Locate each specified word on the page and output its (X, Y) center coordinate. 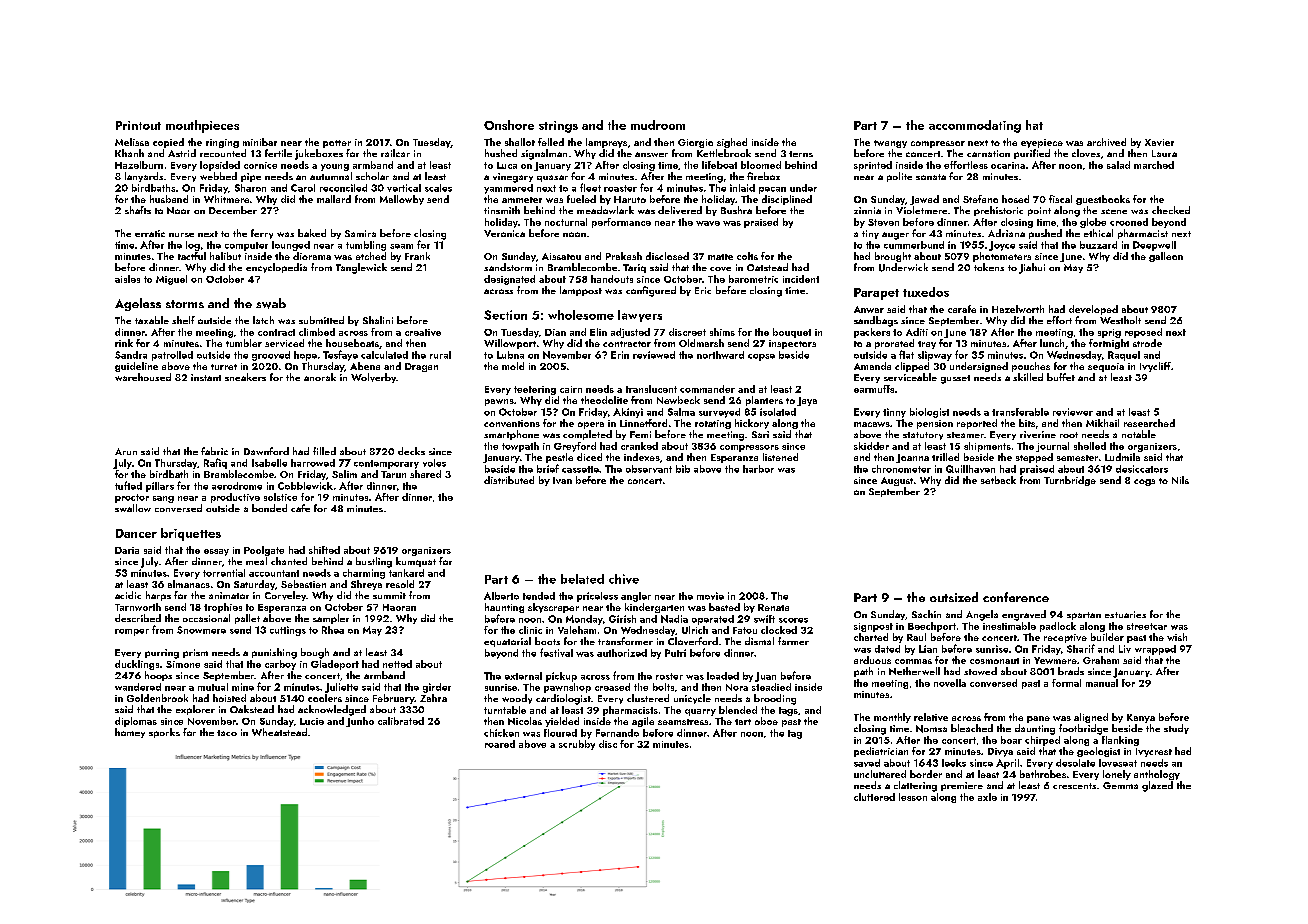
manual (1102, 683)
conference (1016, 597)
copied (168, 143)
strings (558, 127)
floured (560, 733)
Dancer (136, 533)
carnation (988, 153)
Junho (360, 722)
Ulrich (695, 630)
